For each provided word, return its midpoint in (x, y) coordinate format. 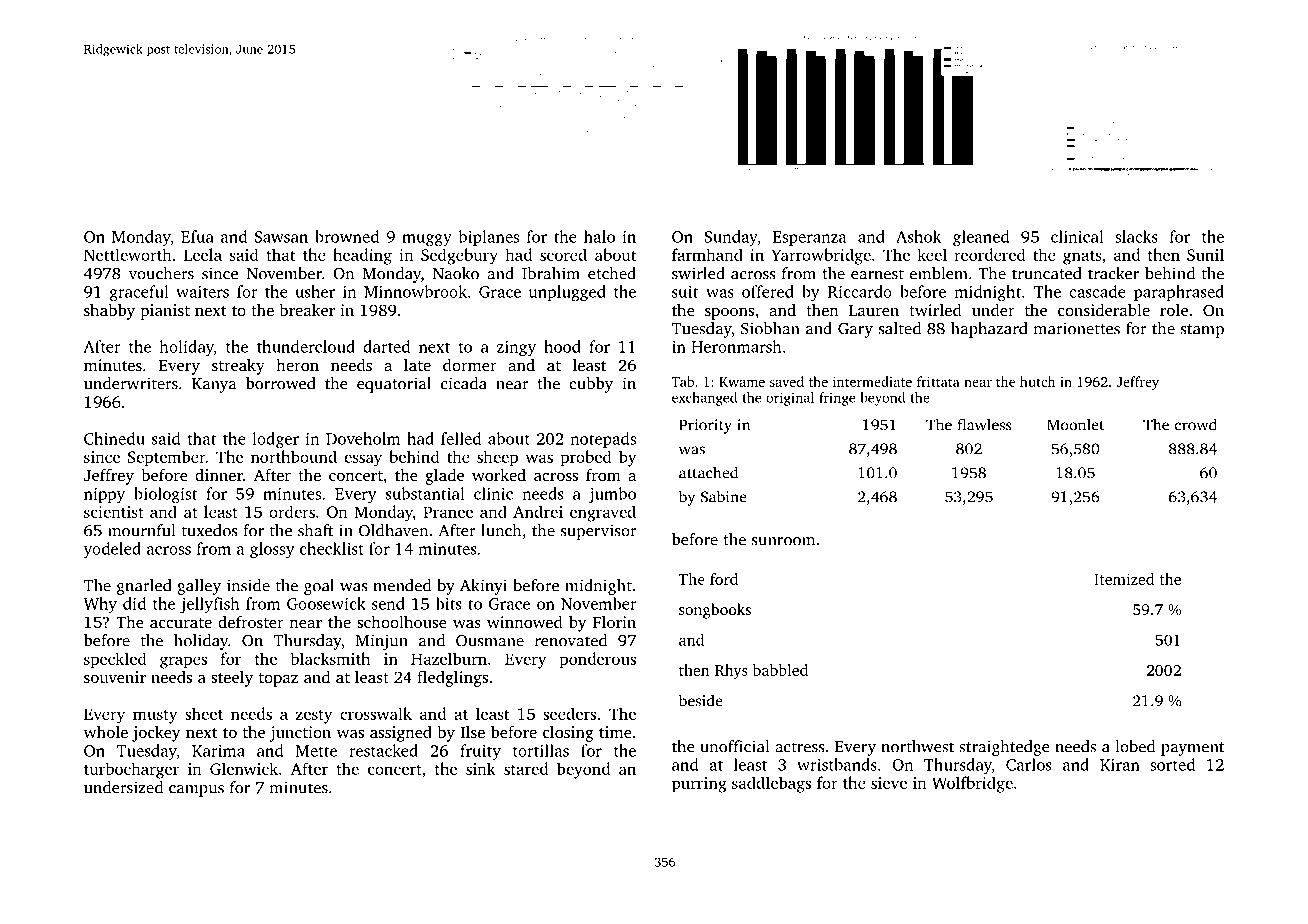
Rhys (731, 672)
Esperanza (809, 238)
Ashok (918, 236)
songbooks (715, 611)
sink (481, 768)
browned (347, 236)
